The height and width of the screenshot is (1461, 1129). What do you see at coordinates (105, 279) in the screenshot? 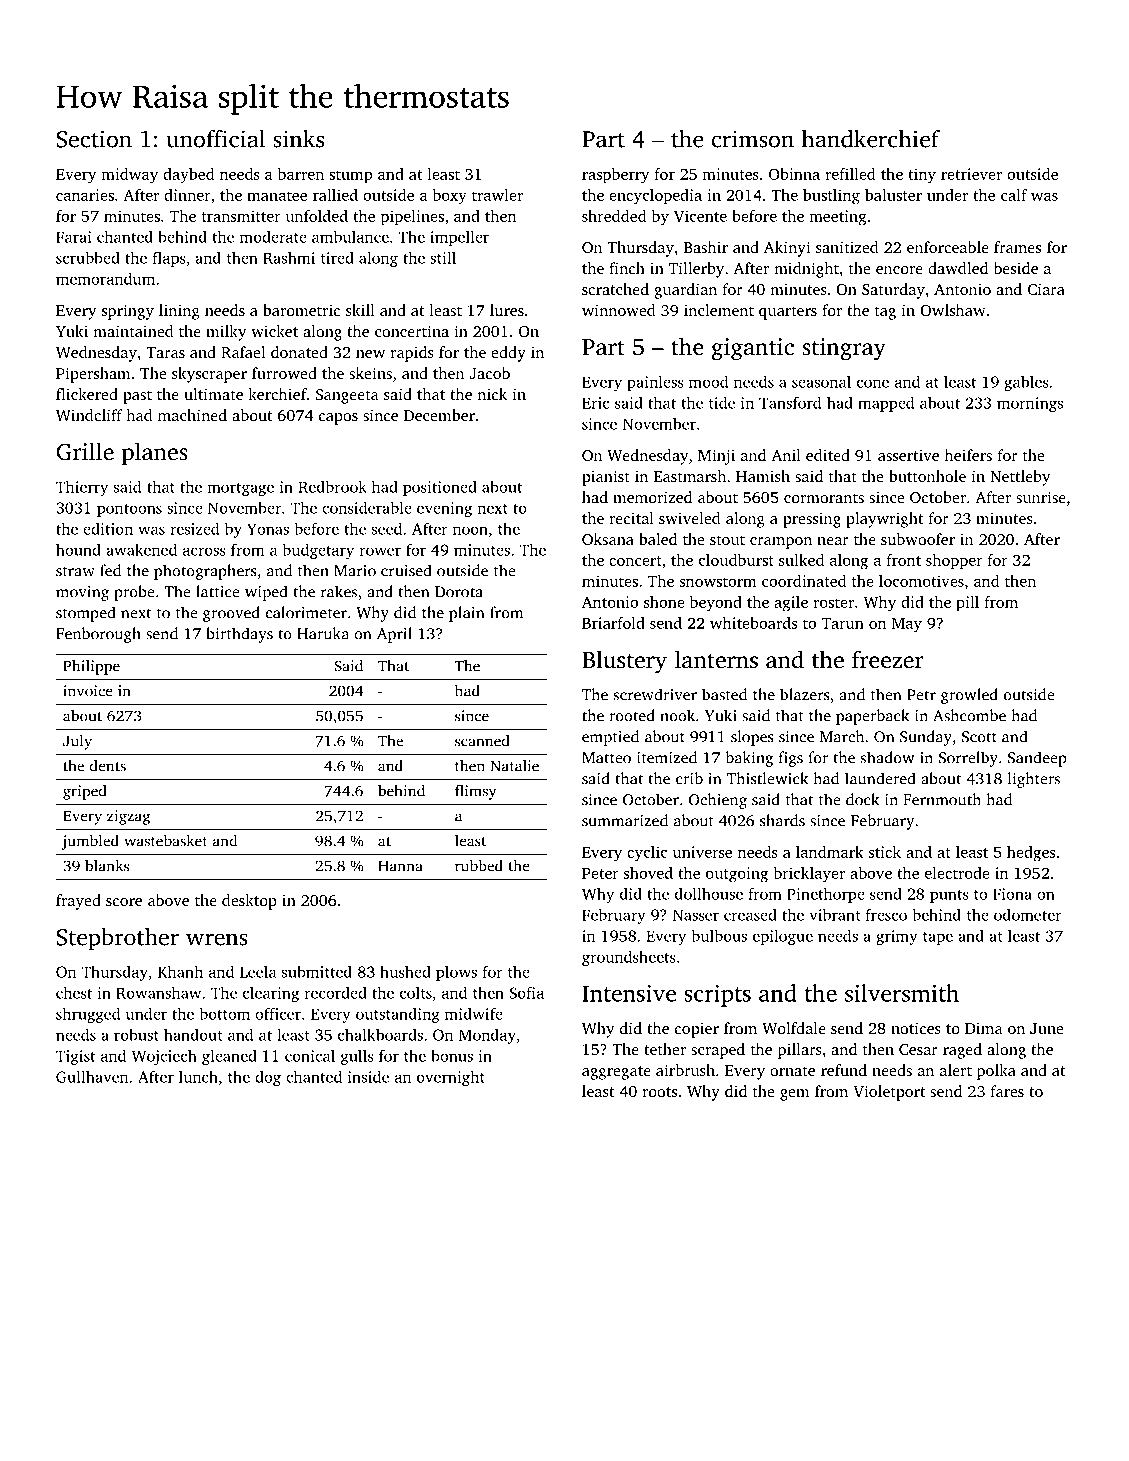
I see `memorandum` at bounding box center [105, 279].
